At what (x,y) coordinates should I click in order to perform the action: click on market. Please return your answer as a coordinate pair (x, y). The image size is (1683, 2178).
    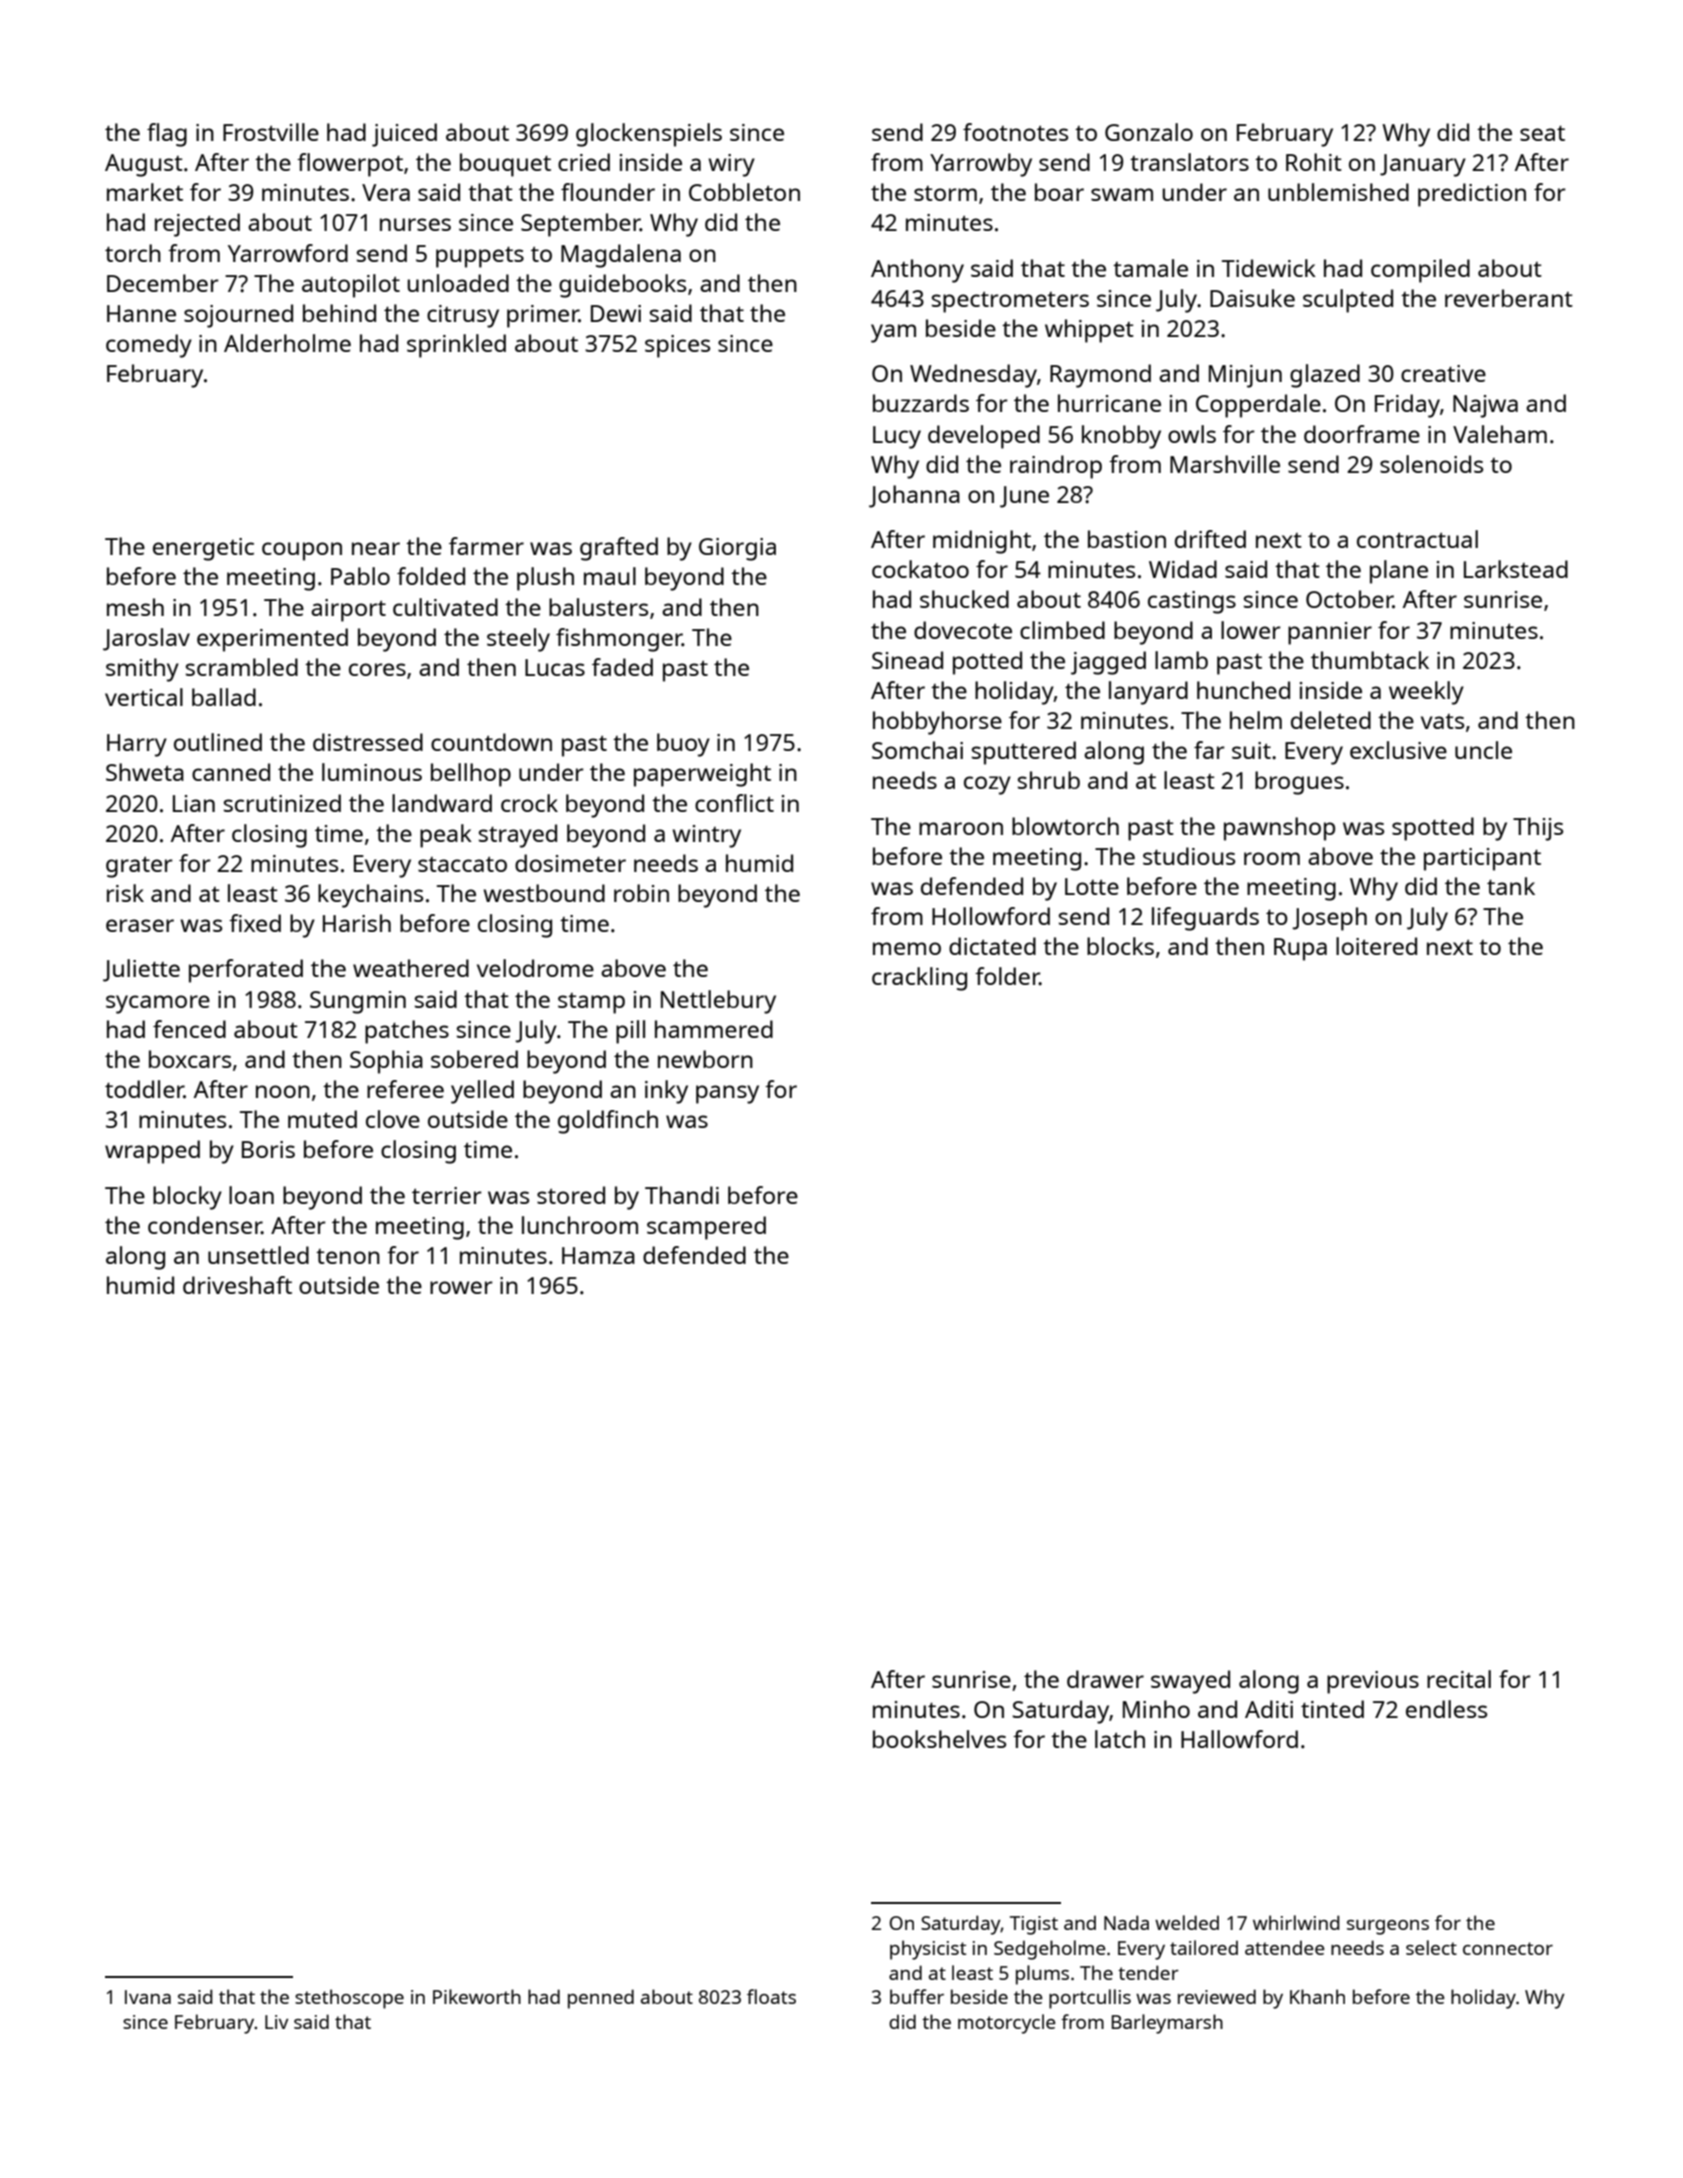
    Looking at the image, I should click on (145, 192).
